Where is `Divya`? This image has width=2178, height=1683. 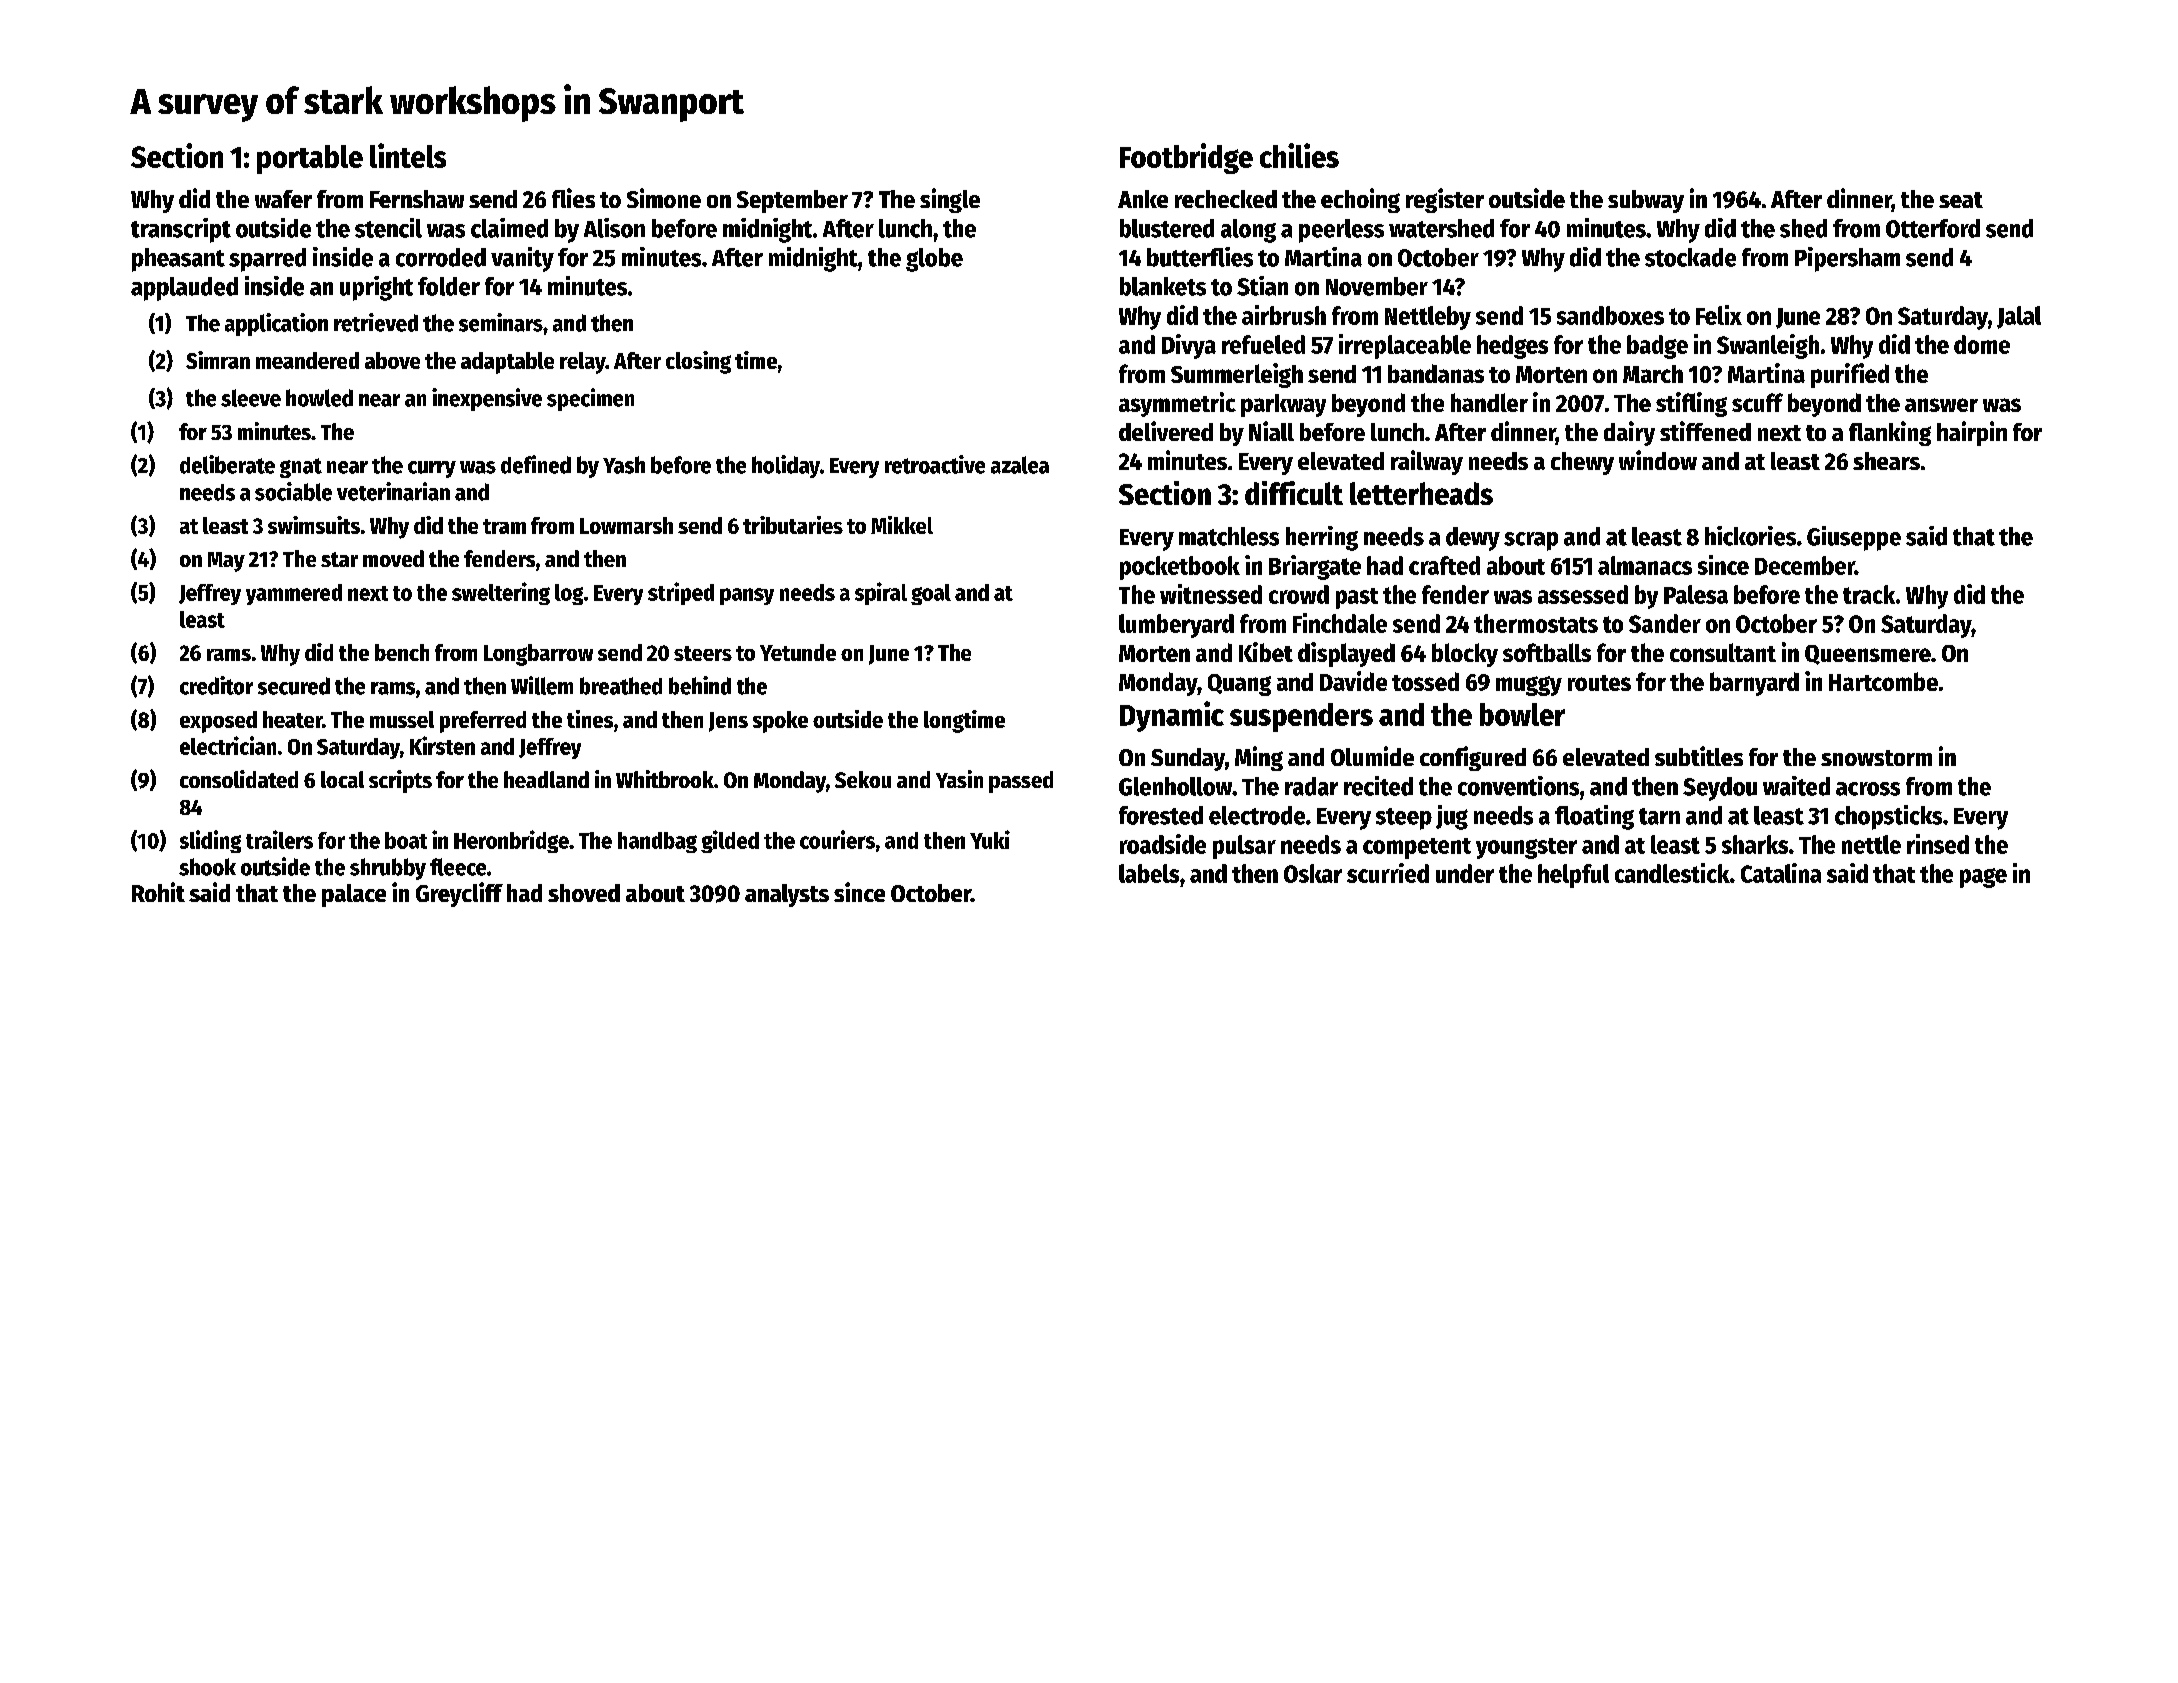
Divya is located at coordinates (1189, 346).
